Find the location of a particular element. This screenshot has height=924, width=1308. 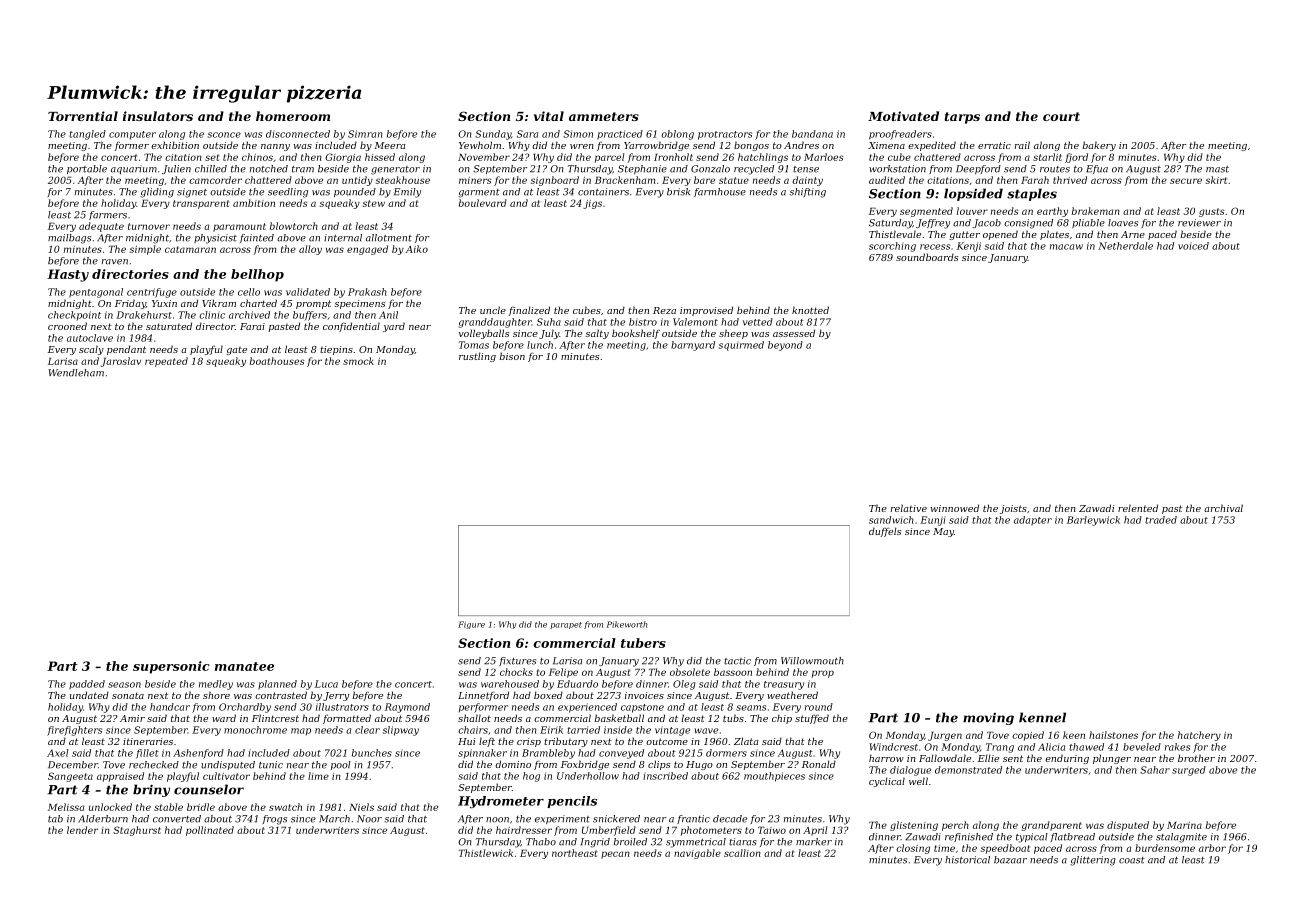

hatchery is located at coordinates (1199, 736).
